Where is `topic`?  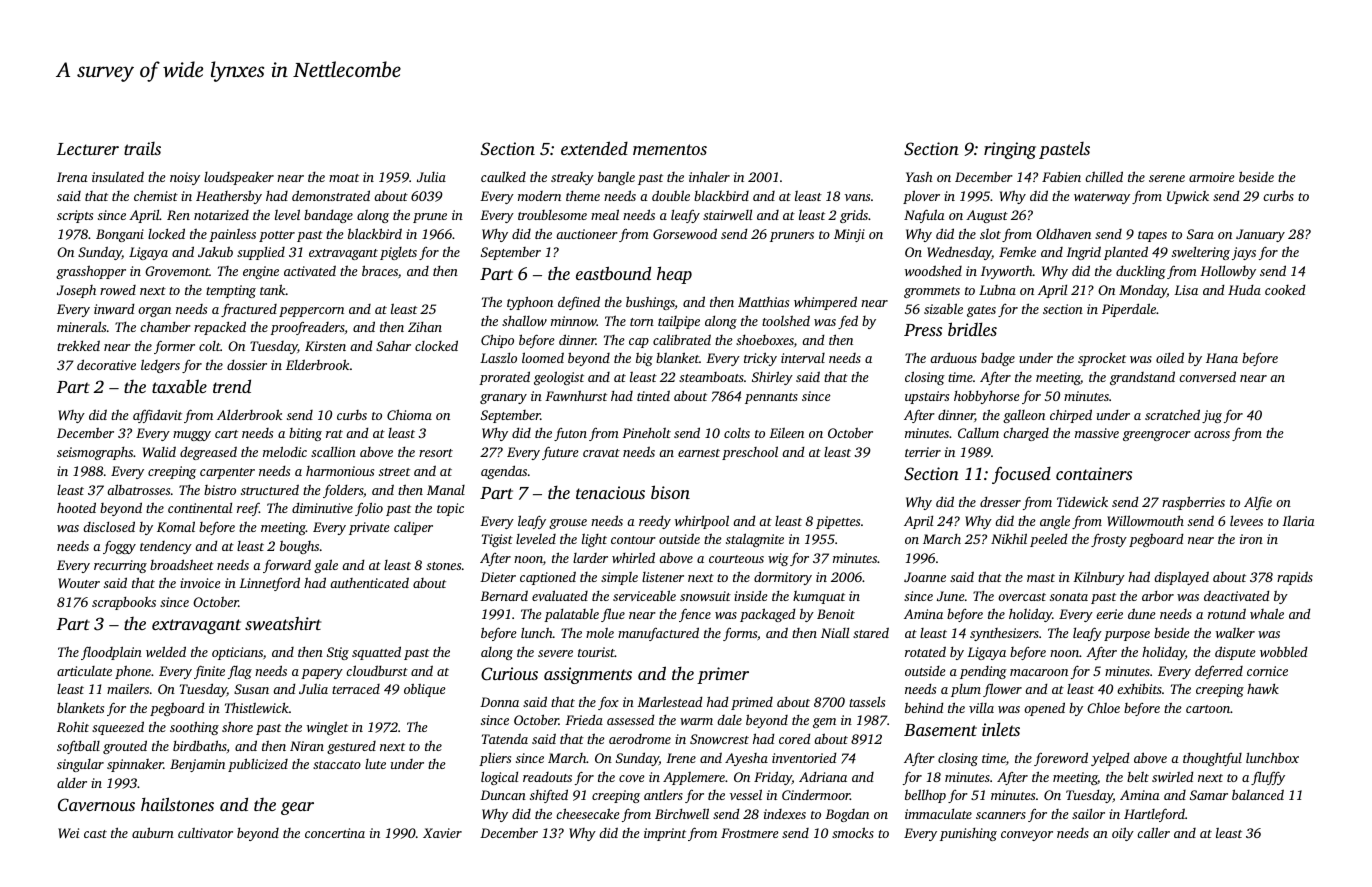
topic is located at coordinates (450, 509).
